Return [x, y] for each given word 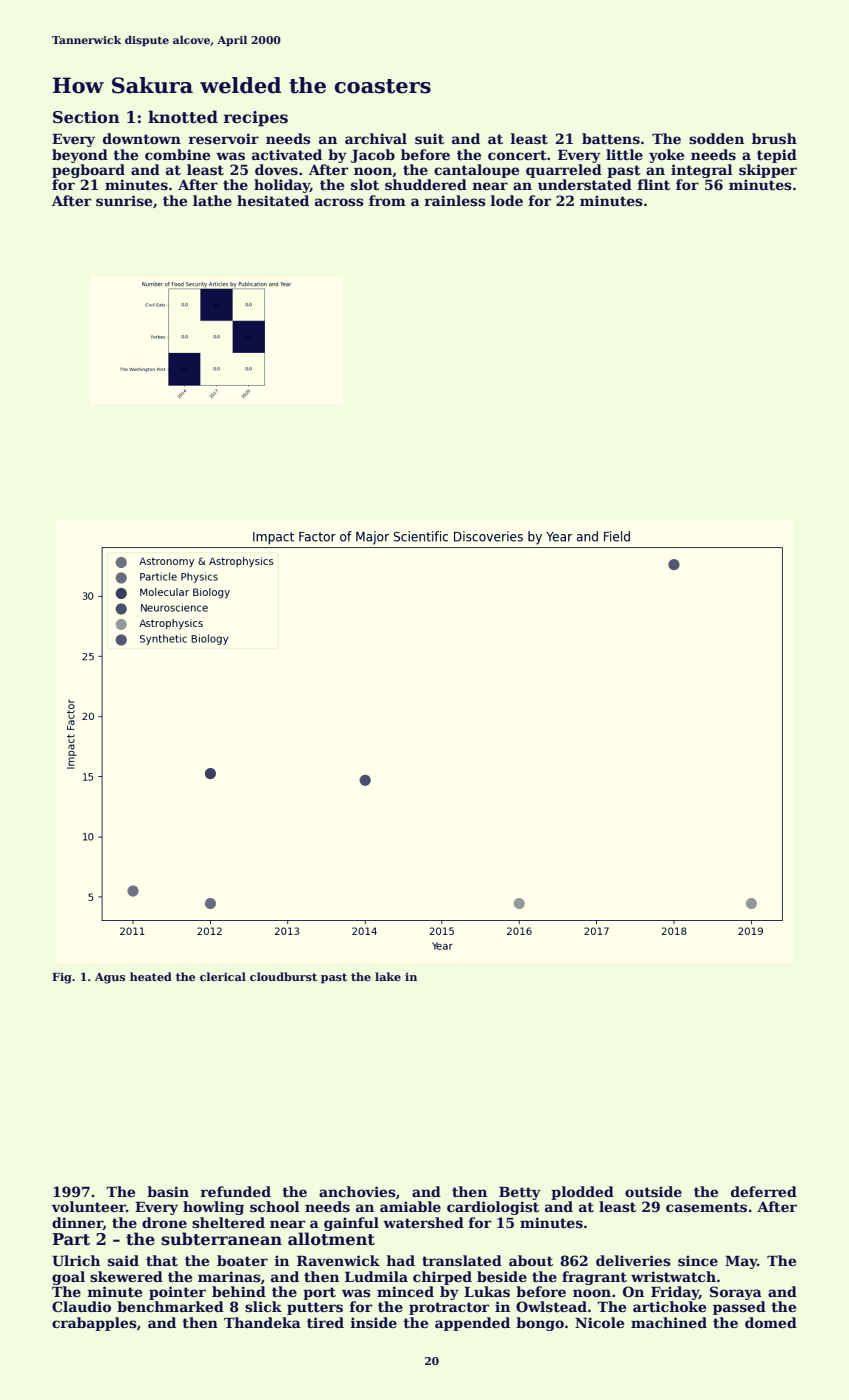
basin [168, 1191]
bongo [540, 1324]
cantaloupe [476, 171]
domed [771, 1322]
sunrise [124, 200]
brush [774, 138]
